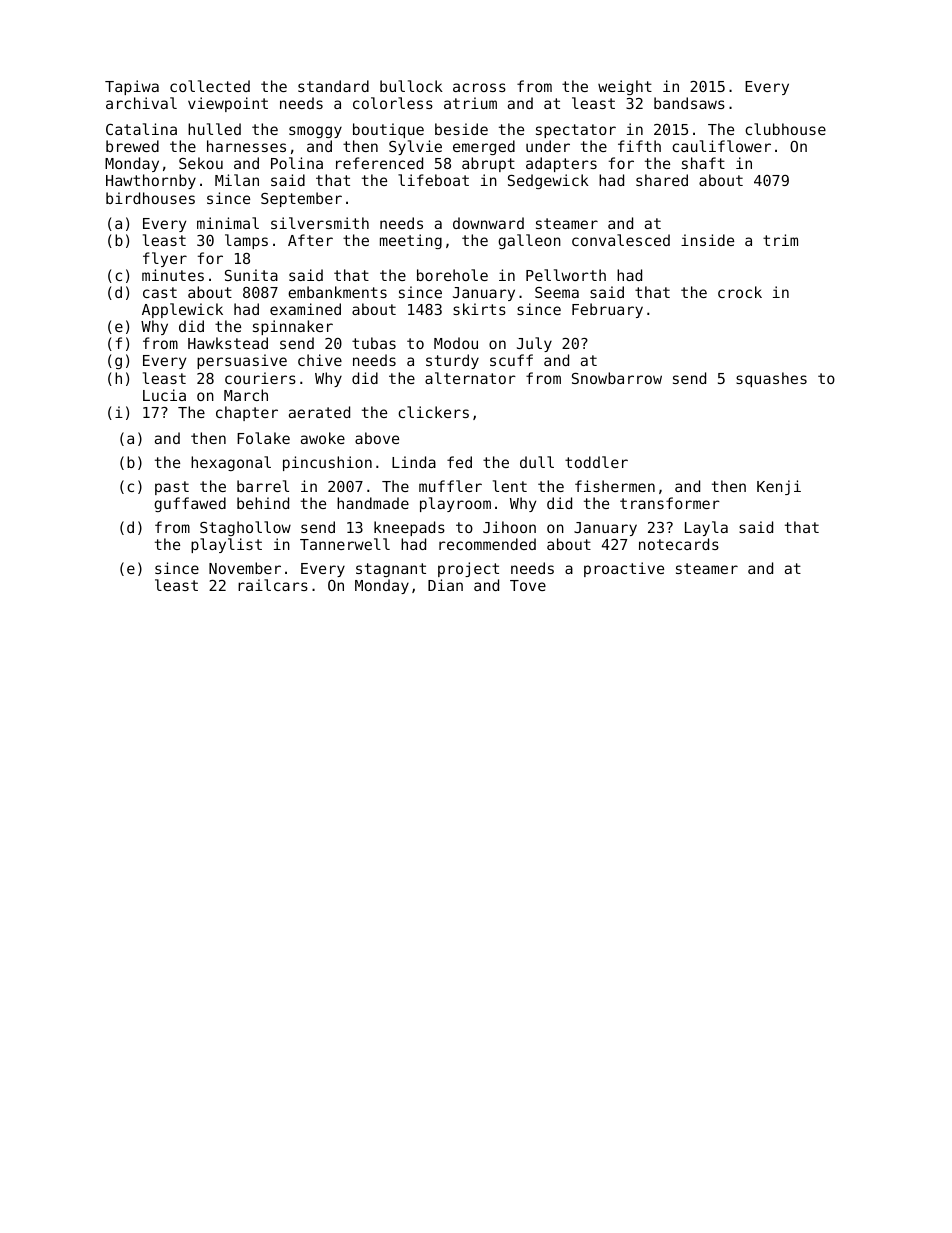  I want to click on Sedgewick, so click(548, 181).
